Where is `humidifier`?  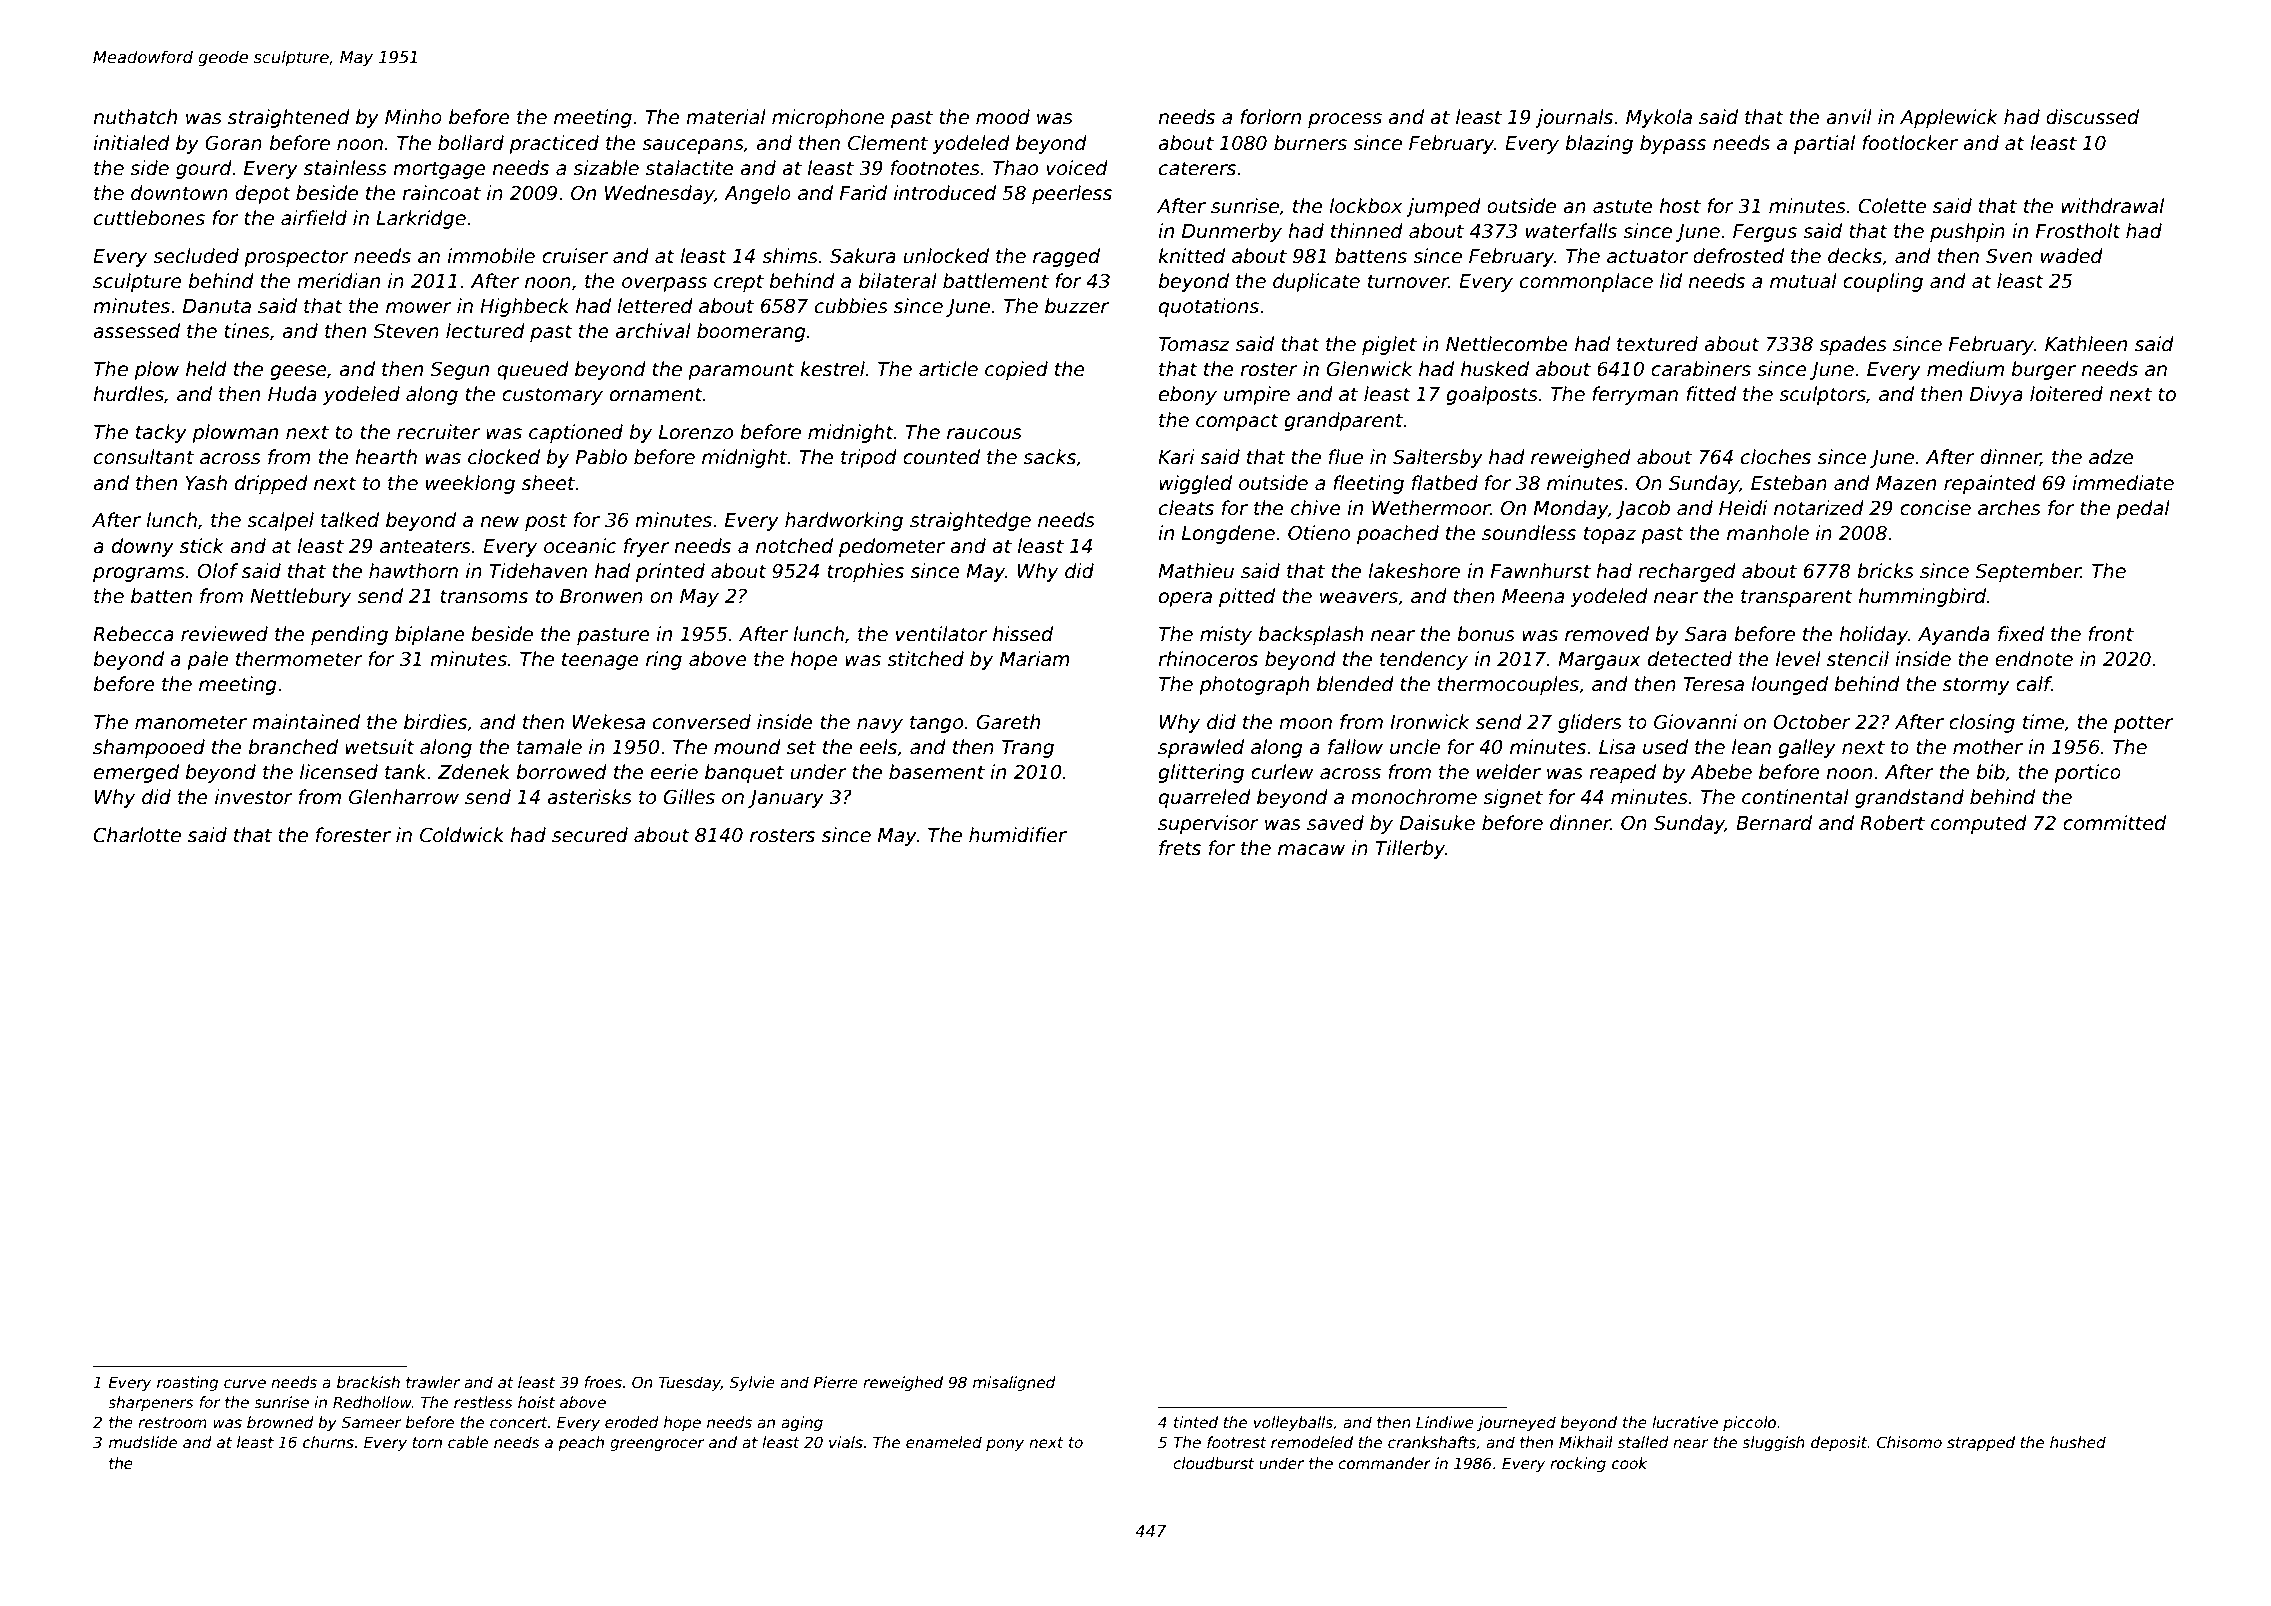 humidifier is located at coordinates (1018, 835).
